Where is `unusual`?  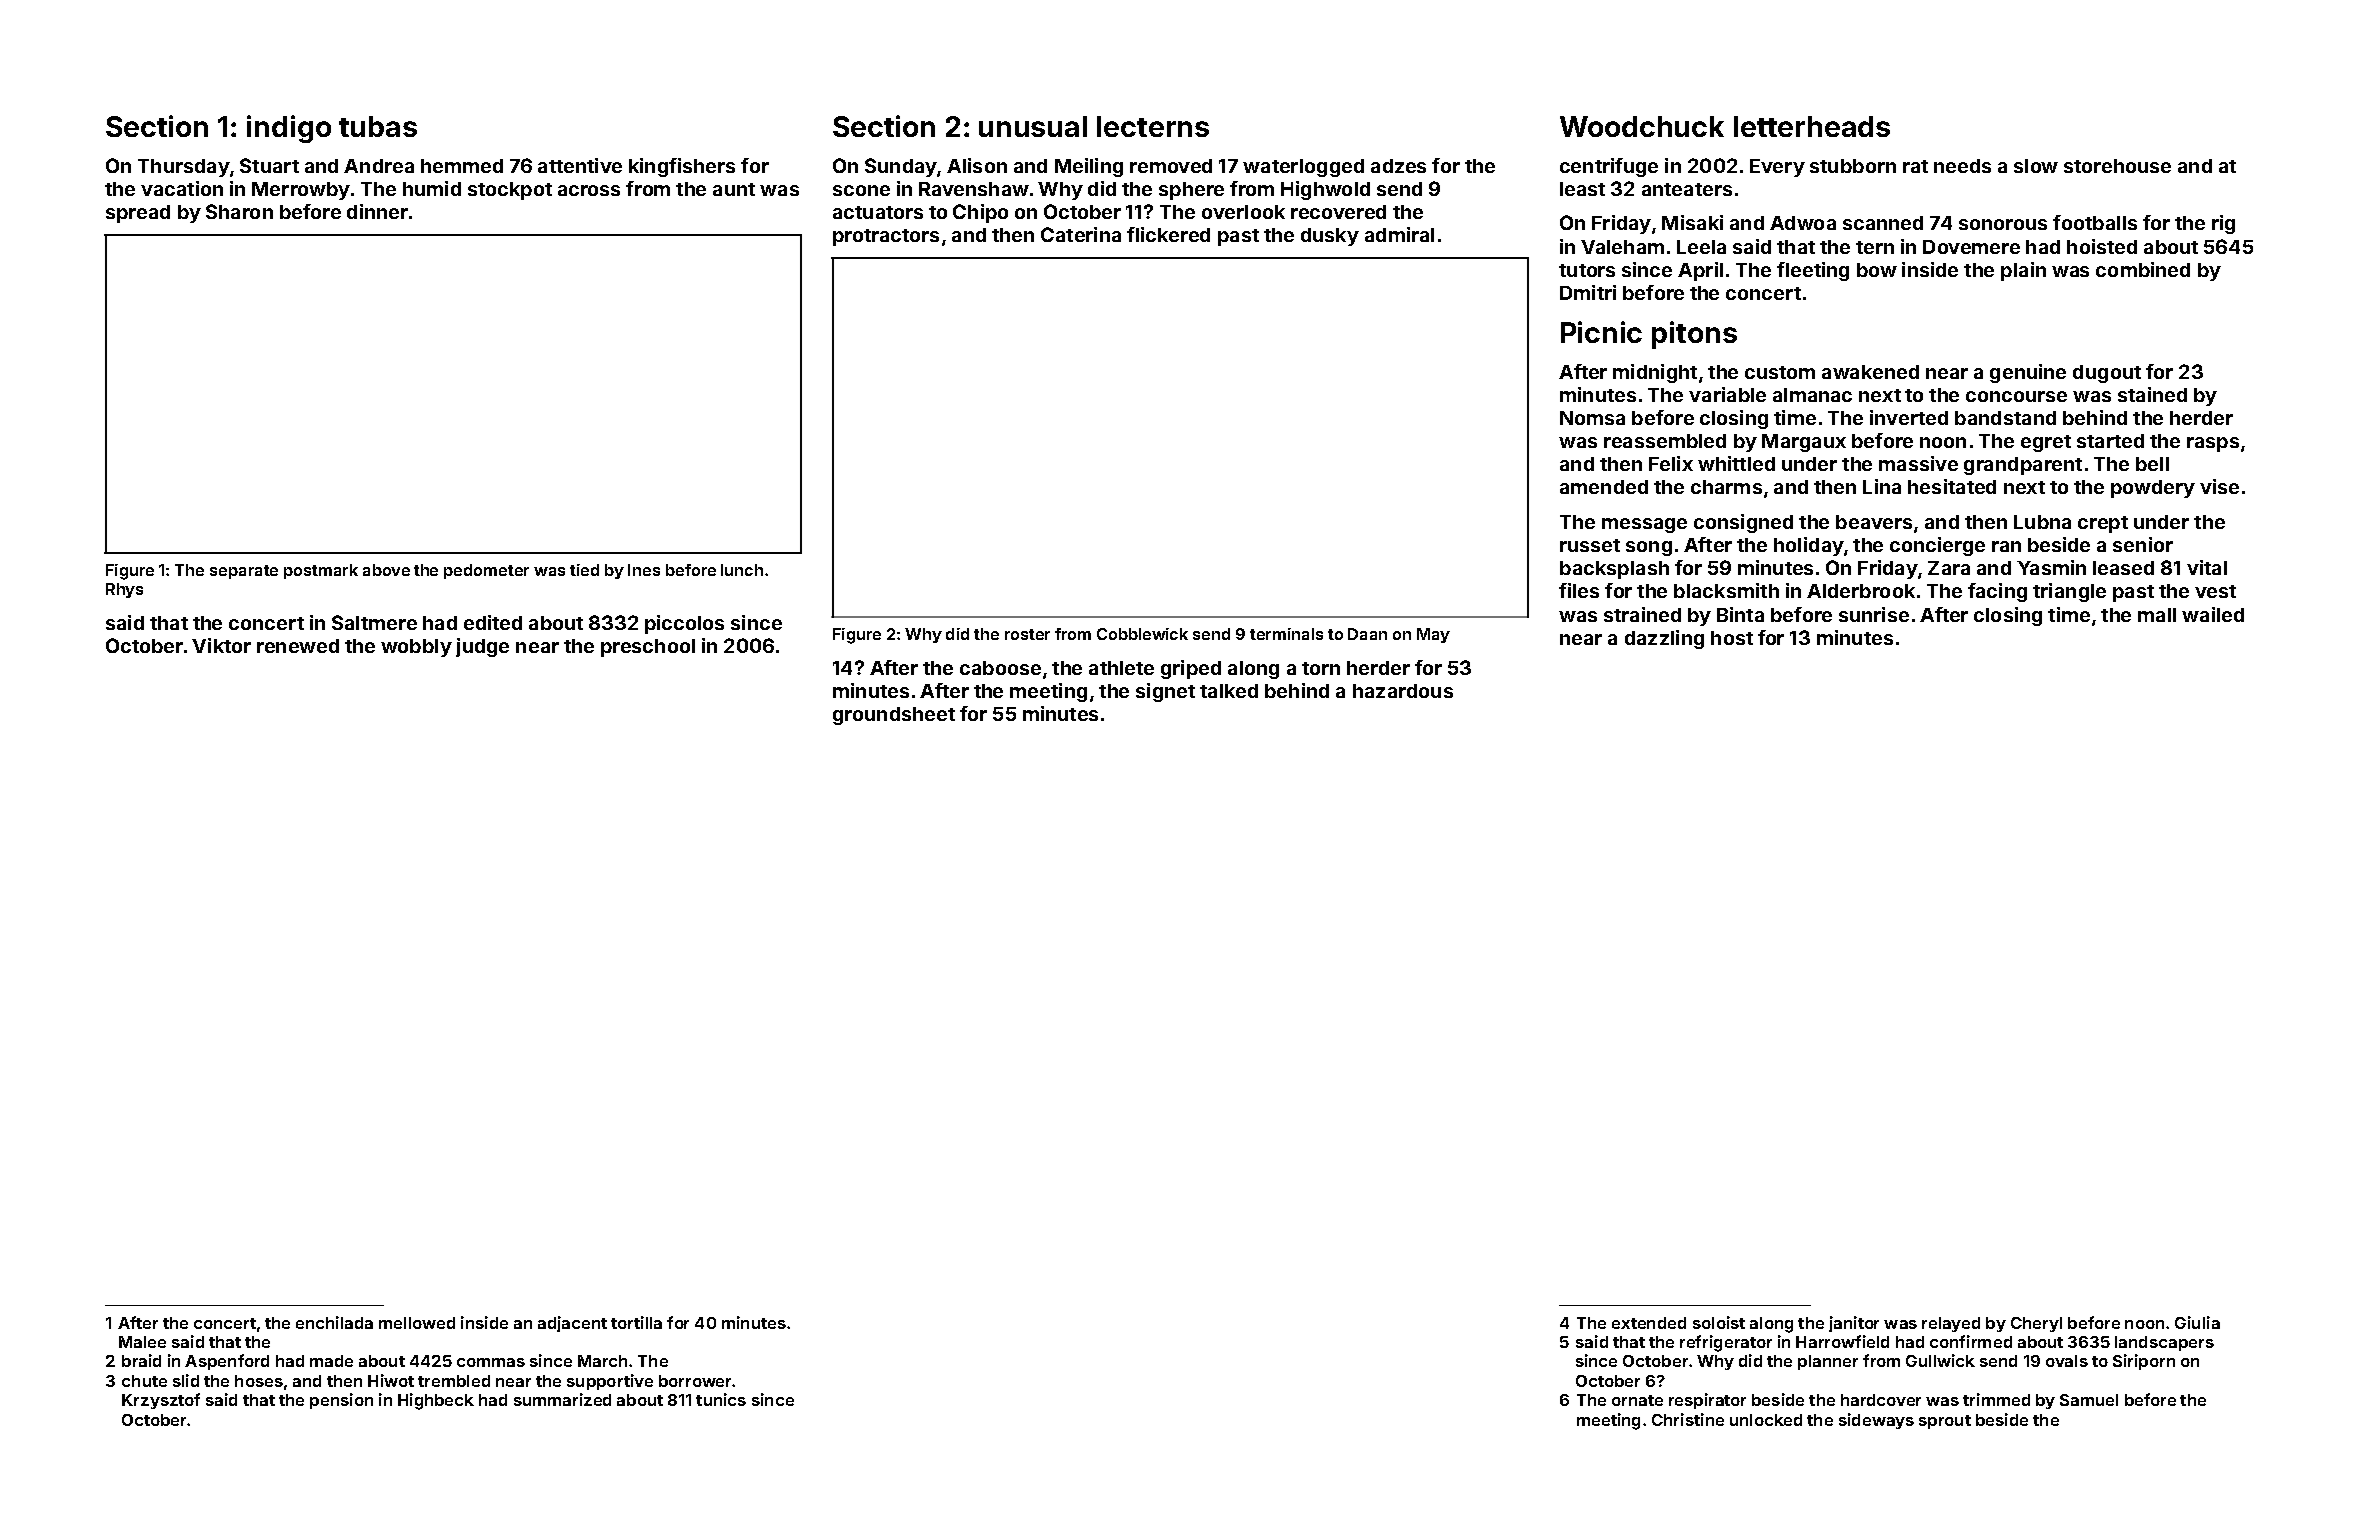
unusual is located at coordinates (1033, 126).
